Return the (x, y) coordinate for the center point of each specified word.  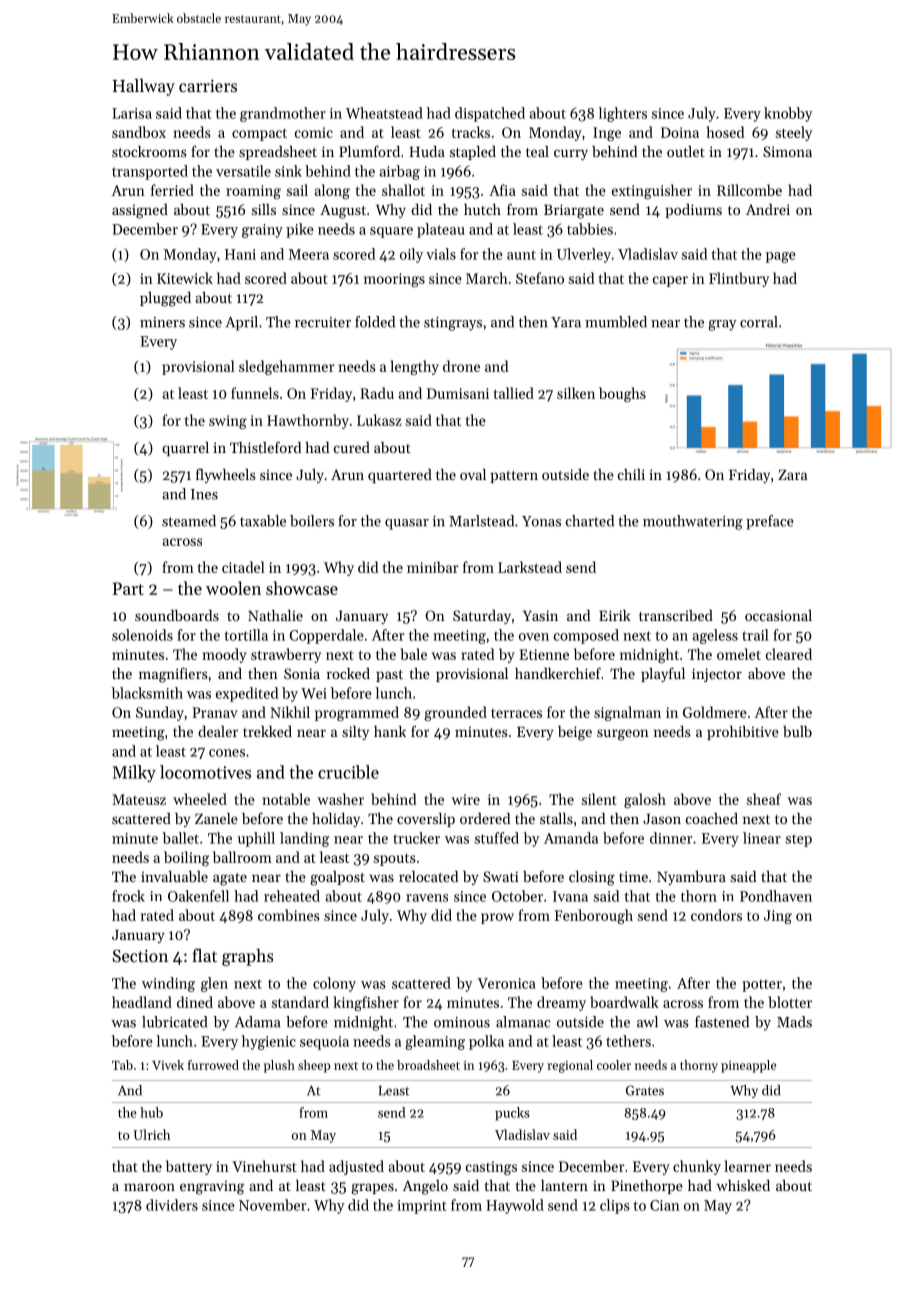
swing (228, 422)
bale (413, 654)
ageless (715, 636)
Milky (134, 773)
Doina (680, 132)
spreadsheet (278, 153)
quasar (407, 524)
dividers (172, 1205)
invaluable (174, 876)
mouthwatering (693, 522)
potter (762, 986)
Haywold (515, 1206)
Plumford (369, 151)
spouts (395, 859)
